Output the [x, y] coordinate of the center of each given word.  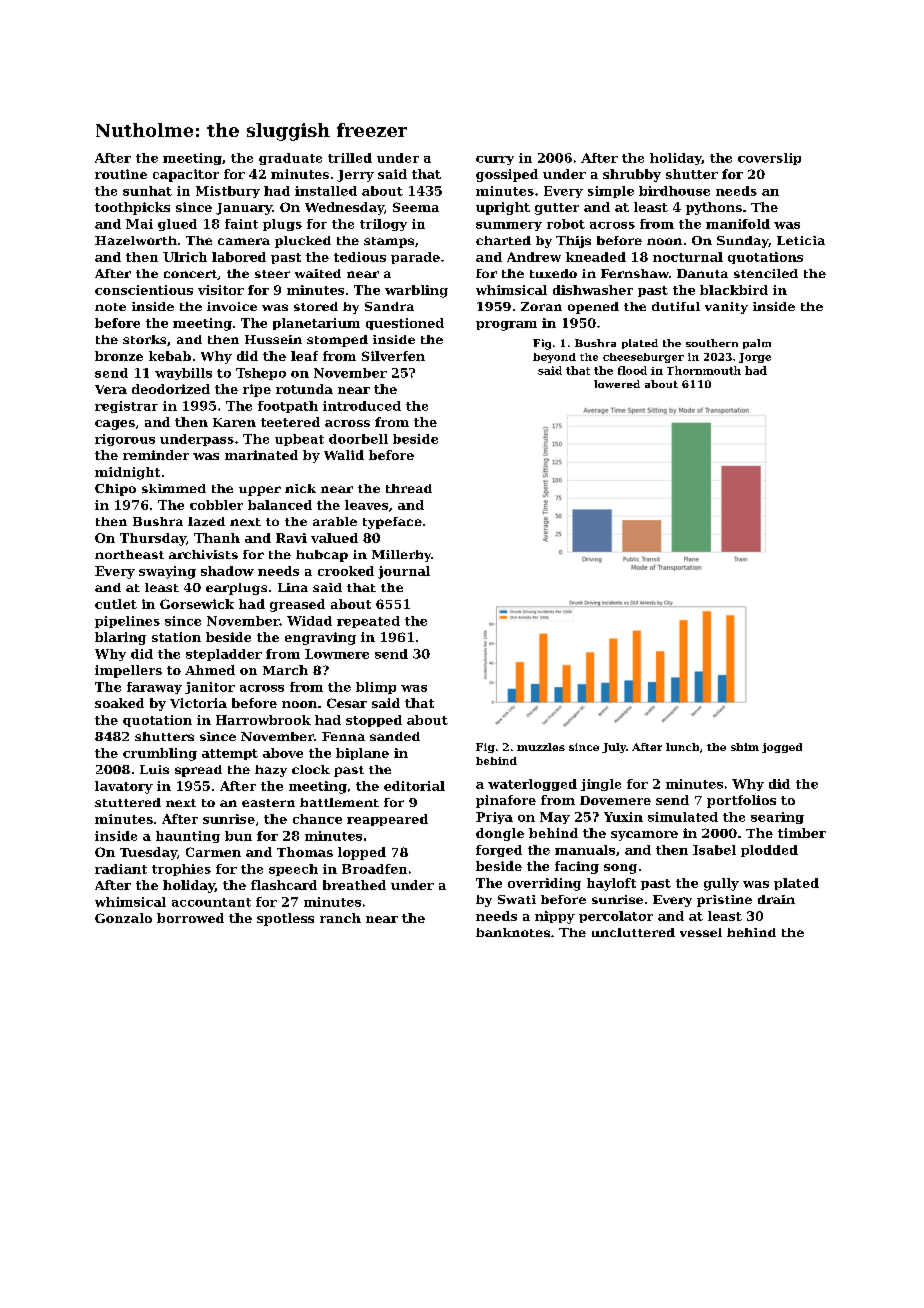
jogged [782, 748]
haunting [188, 837]
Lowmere [337, 654]
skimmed [174, 488]
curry [495, 160]
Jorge [755, 358]
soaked [119, 703]
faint [241, 224]
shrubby [632, 175]
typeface [392, 523]
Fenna [343, 736]
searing [777, 818]
